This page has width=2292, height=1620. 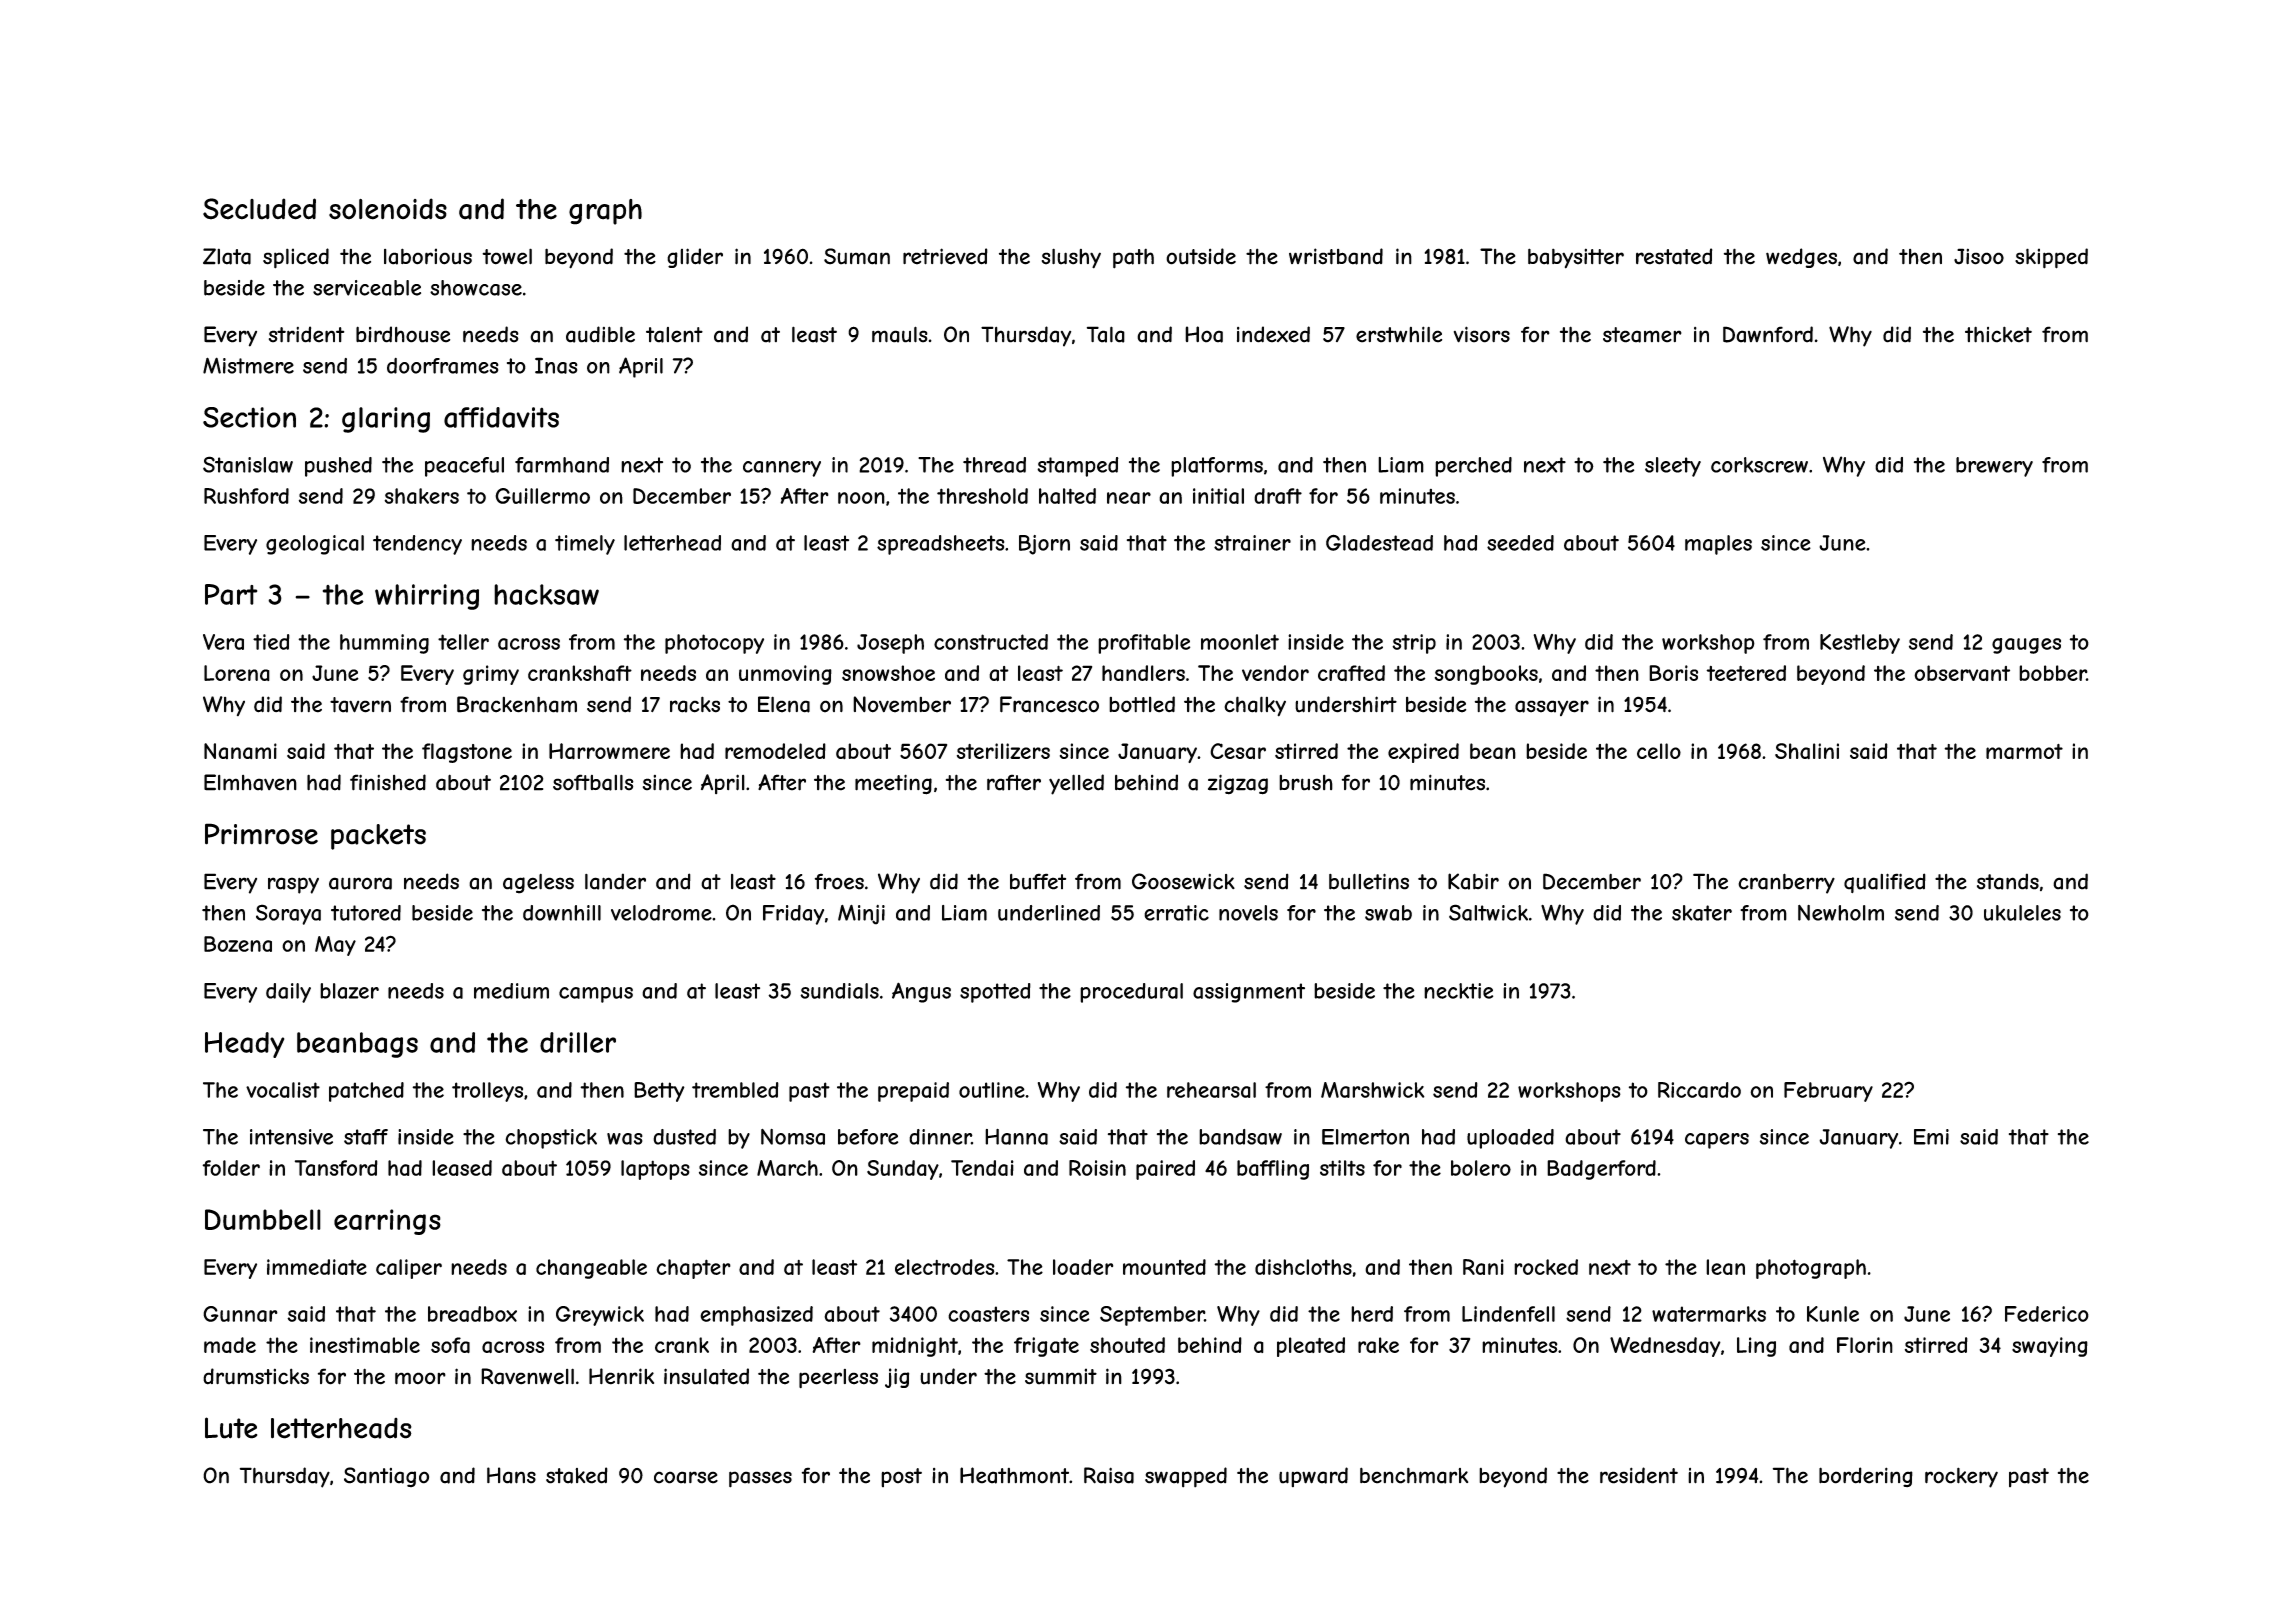 What do you see at coordinates (1414, 1475) in the page?
I see `benchmark` at bounding box center [1414, 1475].
